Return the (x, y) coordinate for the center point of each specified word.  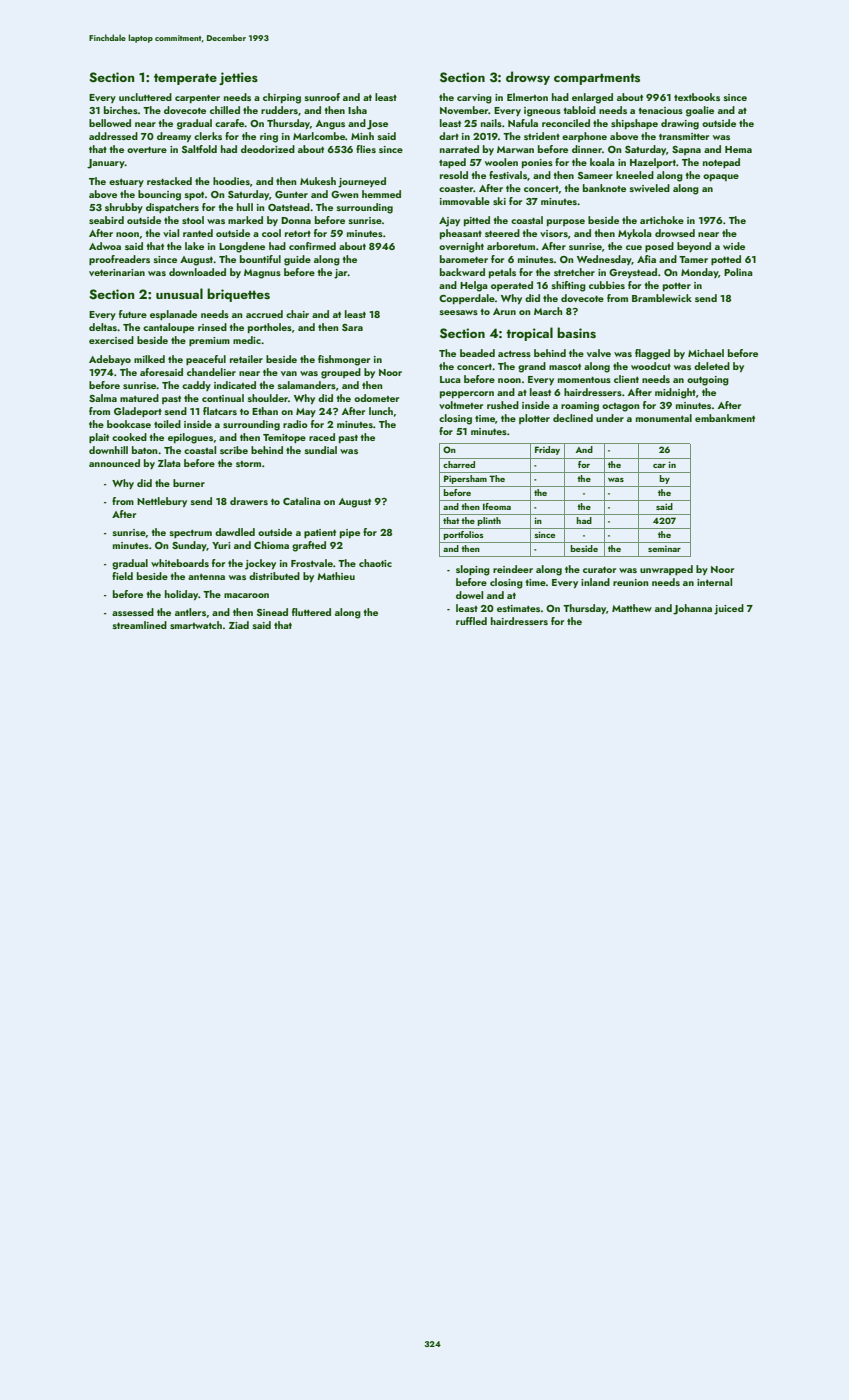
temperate (185, 79)
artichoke (662, 220)
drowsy (528, 78)
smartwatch (196, 625)
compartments (597, 79)
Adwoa (105, 246)
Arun (504, 311)
